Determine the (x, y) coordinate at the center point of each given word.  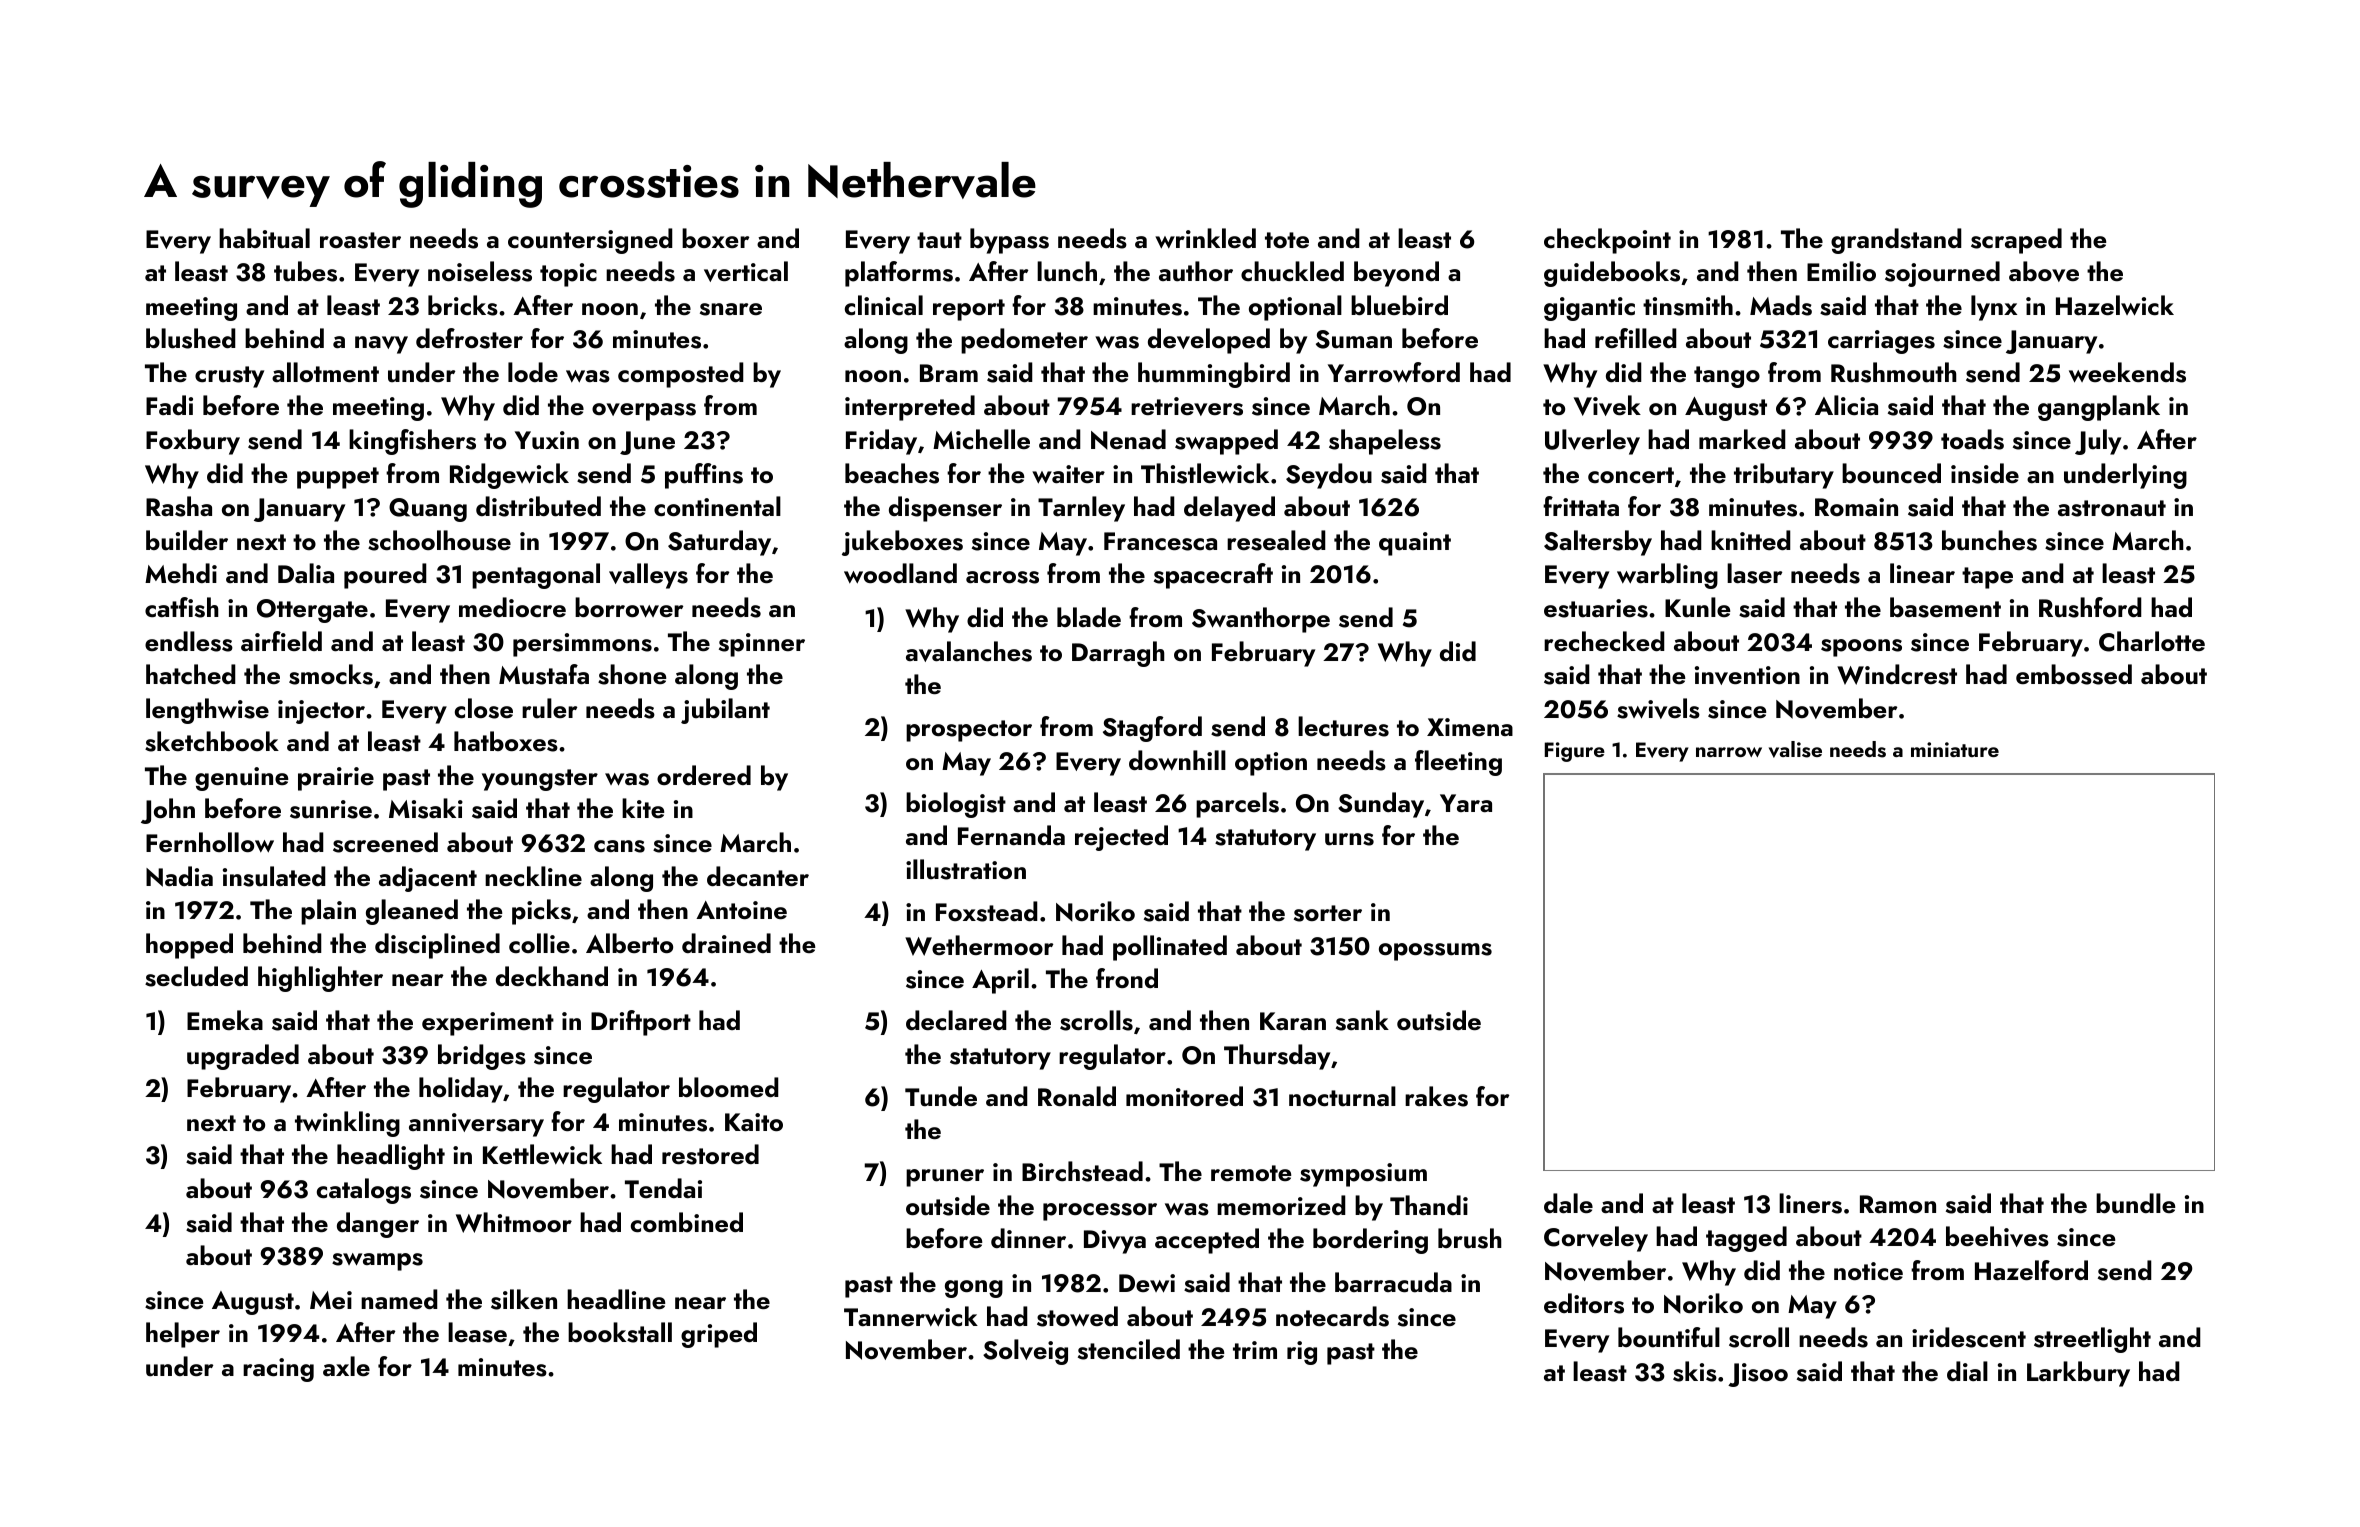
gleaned (412, 912)
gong (974, 1289)
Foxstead (987, 911)
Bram (949, 373)
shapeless (1385, 442)
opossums (1435, 952)
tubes (305, 271)
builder (187, 540)
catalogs (364, 1191)
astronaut (2112, 508)
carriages (1881, 342)
